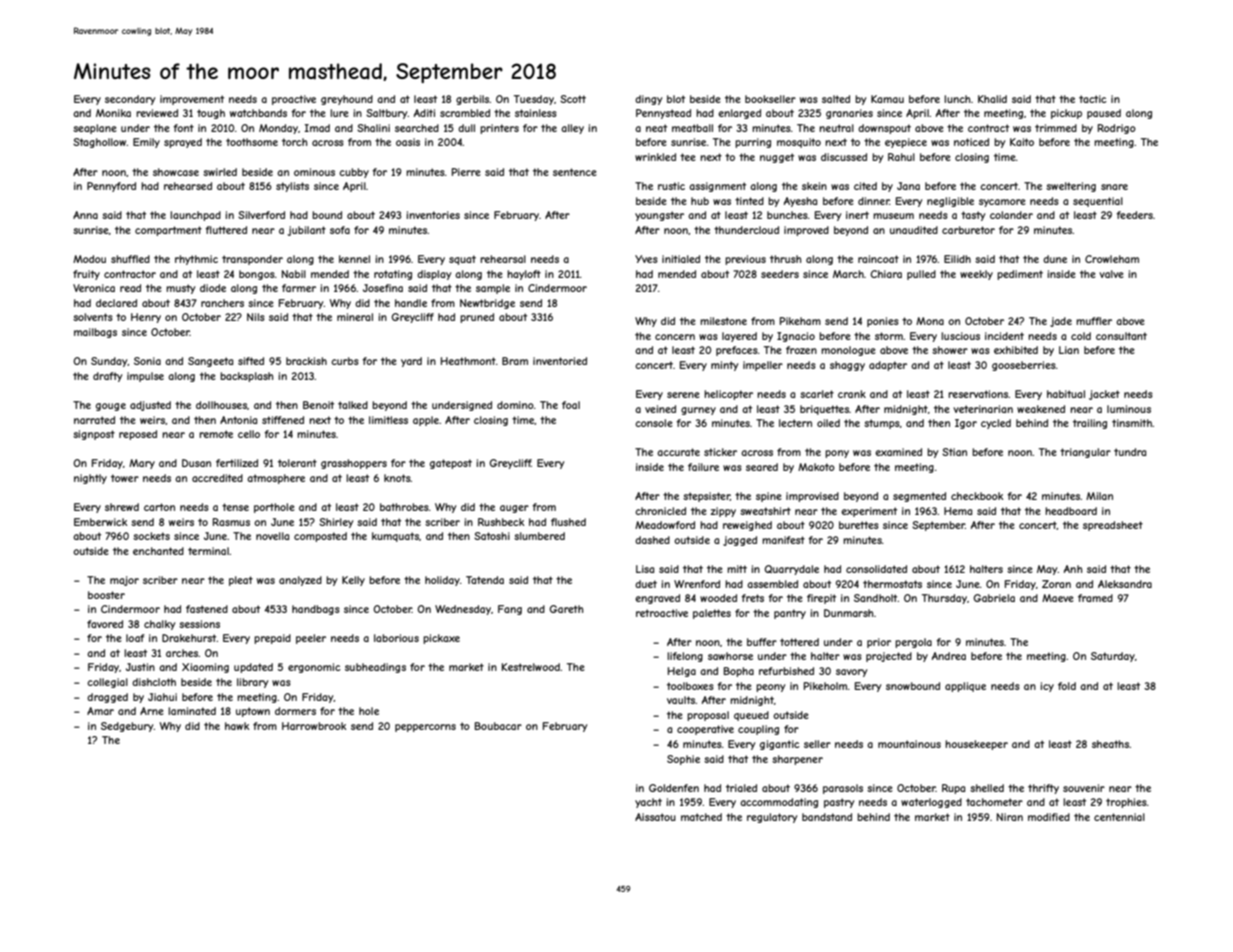 This document has height=952, width=1233. I want to click on domino, so click(515, 405).
